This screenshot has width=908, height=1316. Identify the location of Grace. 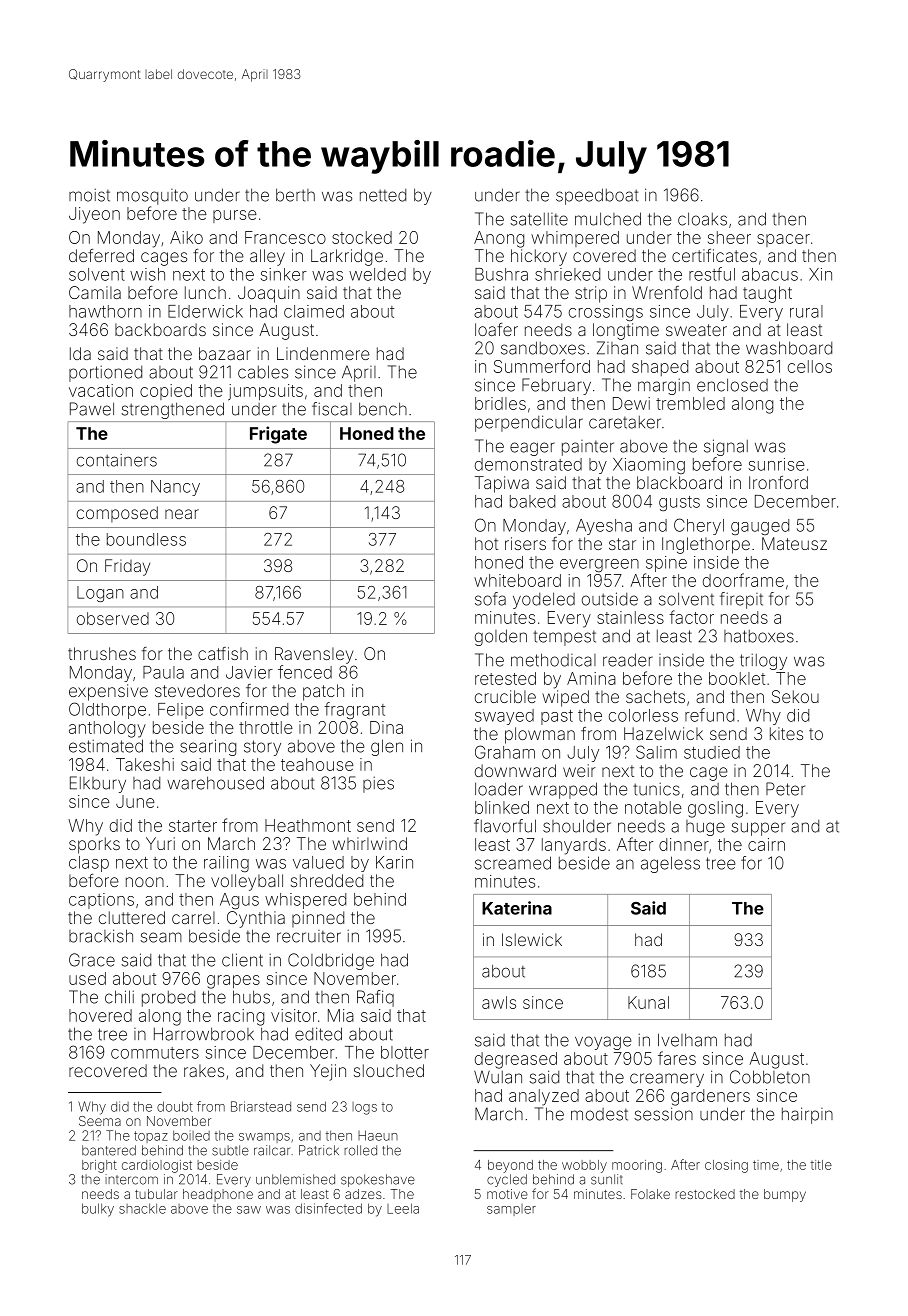
(92, 960).
